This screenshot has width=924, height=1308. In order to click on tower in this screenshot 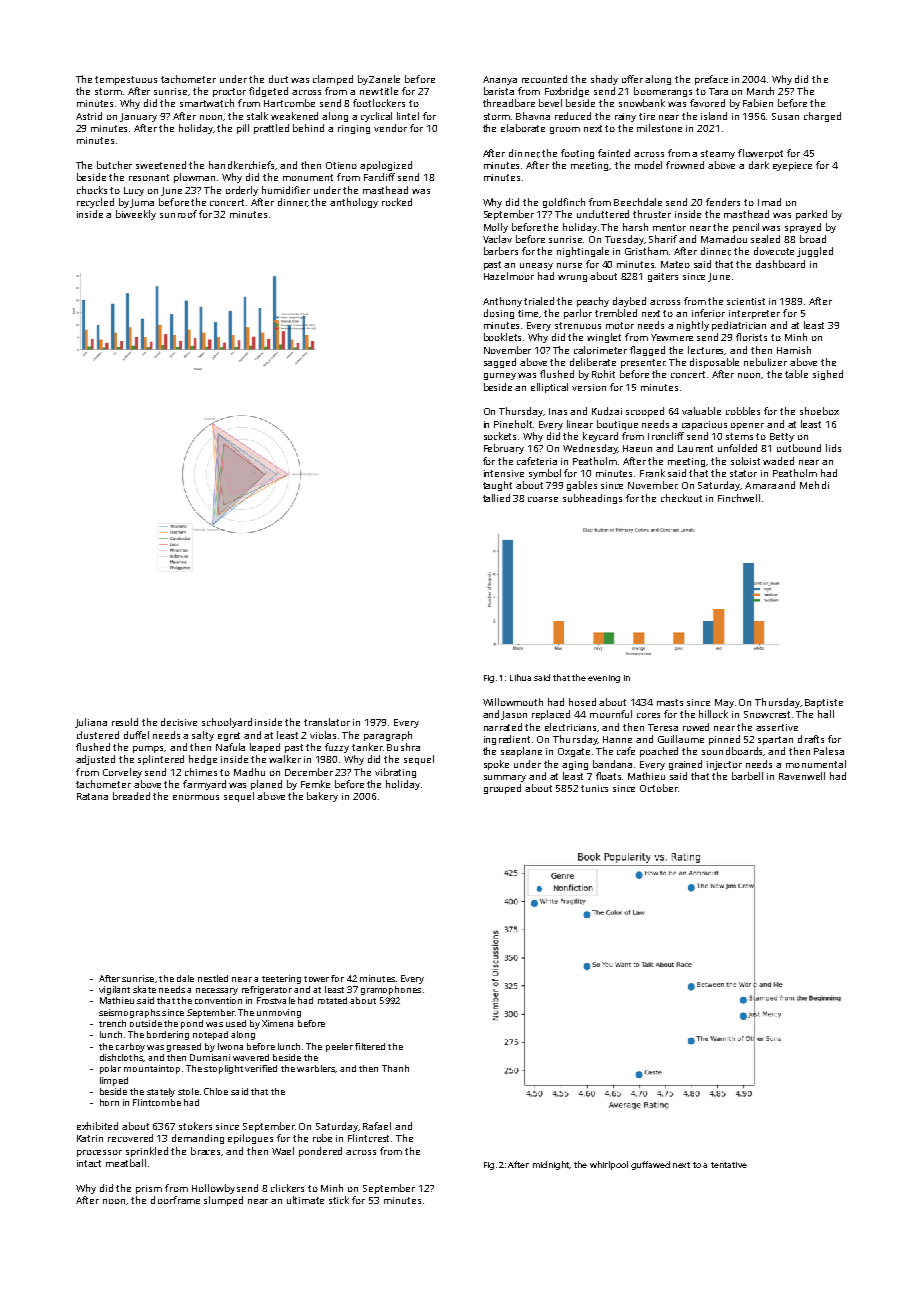, I will do `click(316, 979)`.
